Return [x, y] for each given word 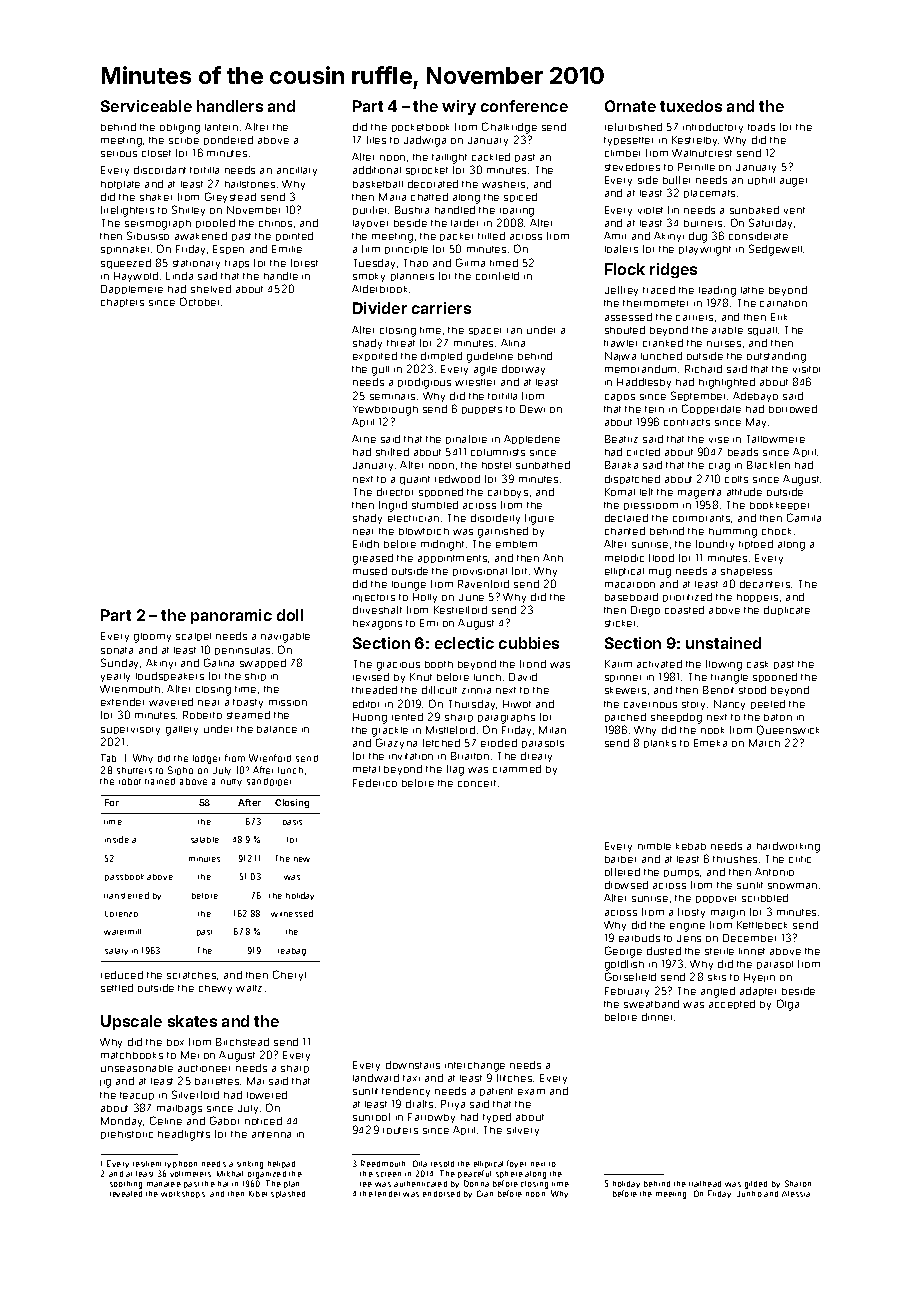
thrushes [735, 859]
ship [255, 677]
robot [130, 781]
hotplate [120, 185]
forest [304, 263]
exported [375, 356]
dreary [536, 757]
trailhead [705, 1184]
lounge [409, 586]
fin [673, 210]
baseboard [631, 597]
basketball [378, 184]
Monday [121, 1122]
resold [442, 1164]
